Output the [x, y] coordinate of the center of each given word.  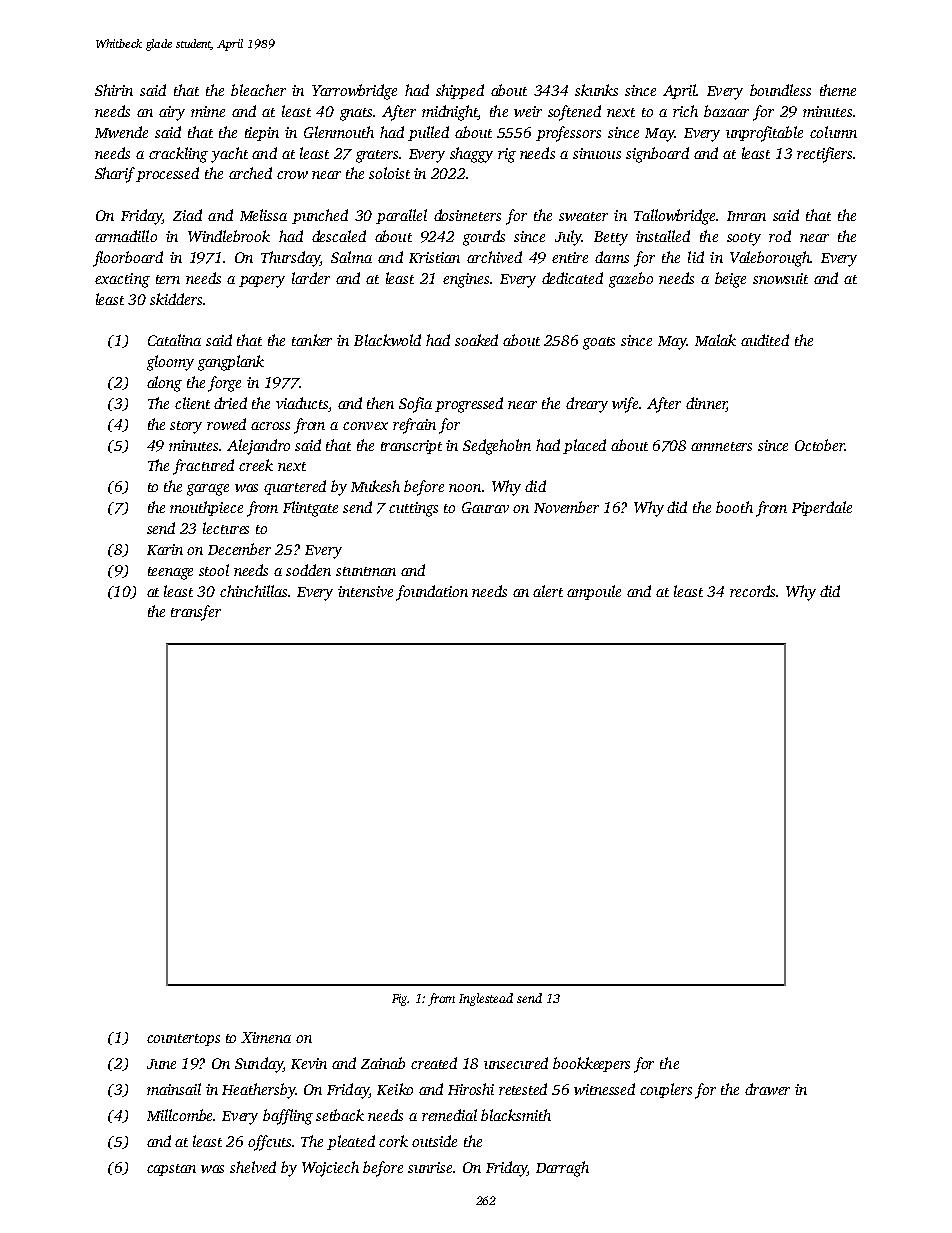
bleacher [258, 90]
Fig [400, 1000]
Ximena [266, 1037]
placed [584, 446]
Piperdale [822, 508]
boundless [780, 90]
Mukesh [375, 486]
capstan [171, 1170]
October [820, 445]
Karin [165, 549]
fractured [203, 467]
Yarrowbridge [354, 92]
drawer [767, 1089]
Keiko [395, 1089]
